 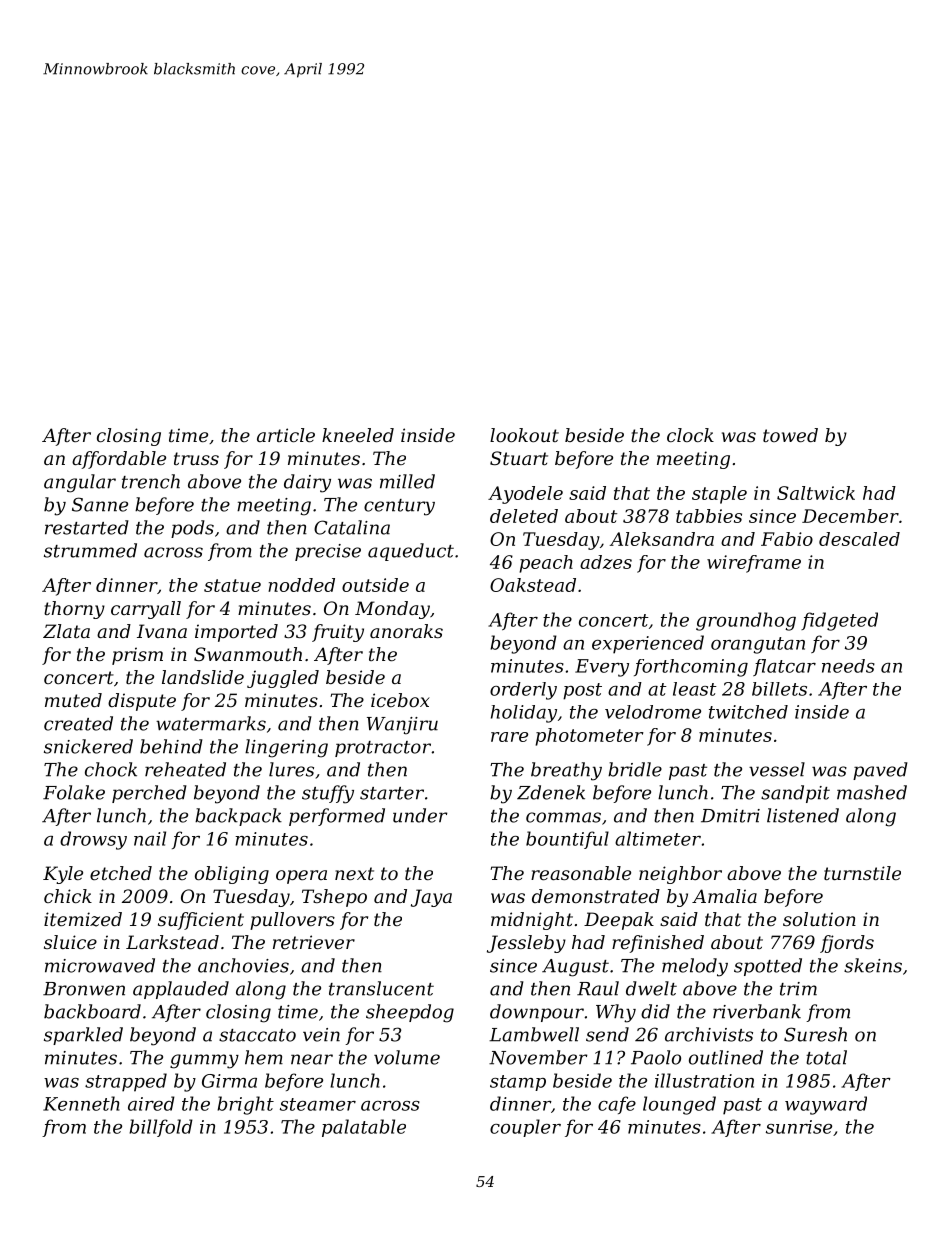 What do you see at coordinates (78, 723) in the image?
I see `created` at bounding box center [78, 723].
